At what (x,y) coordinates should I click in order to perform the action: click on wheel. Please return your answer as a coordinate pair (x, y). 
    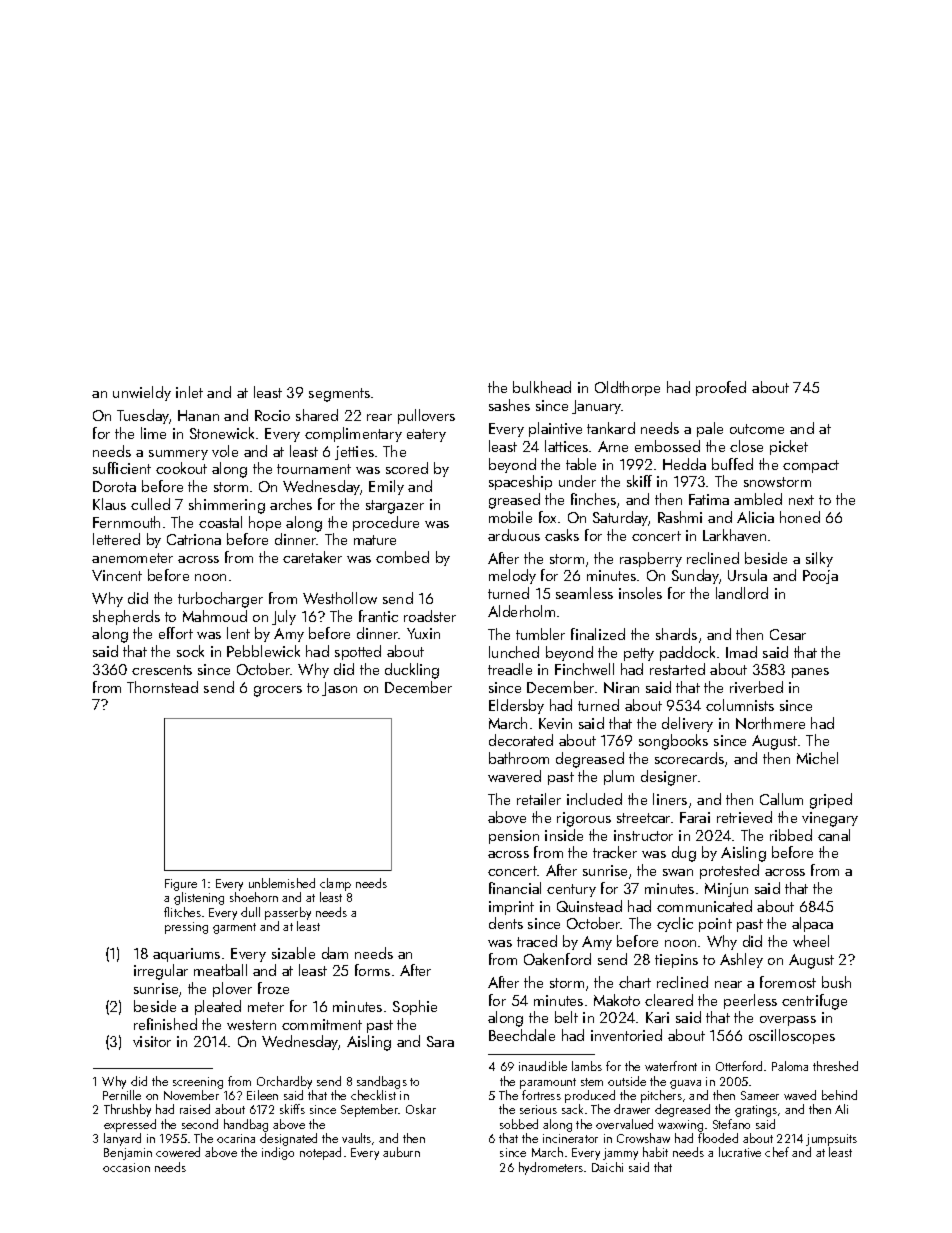
    Looking at the image, I should click on (811, 941).
